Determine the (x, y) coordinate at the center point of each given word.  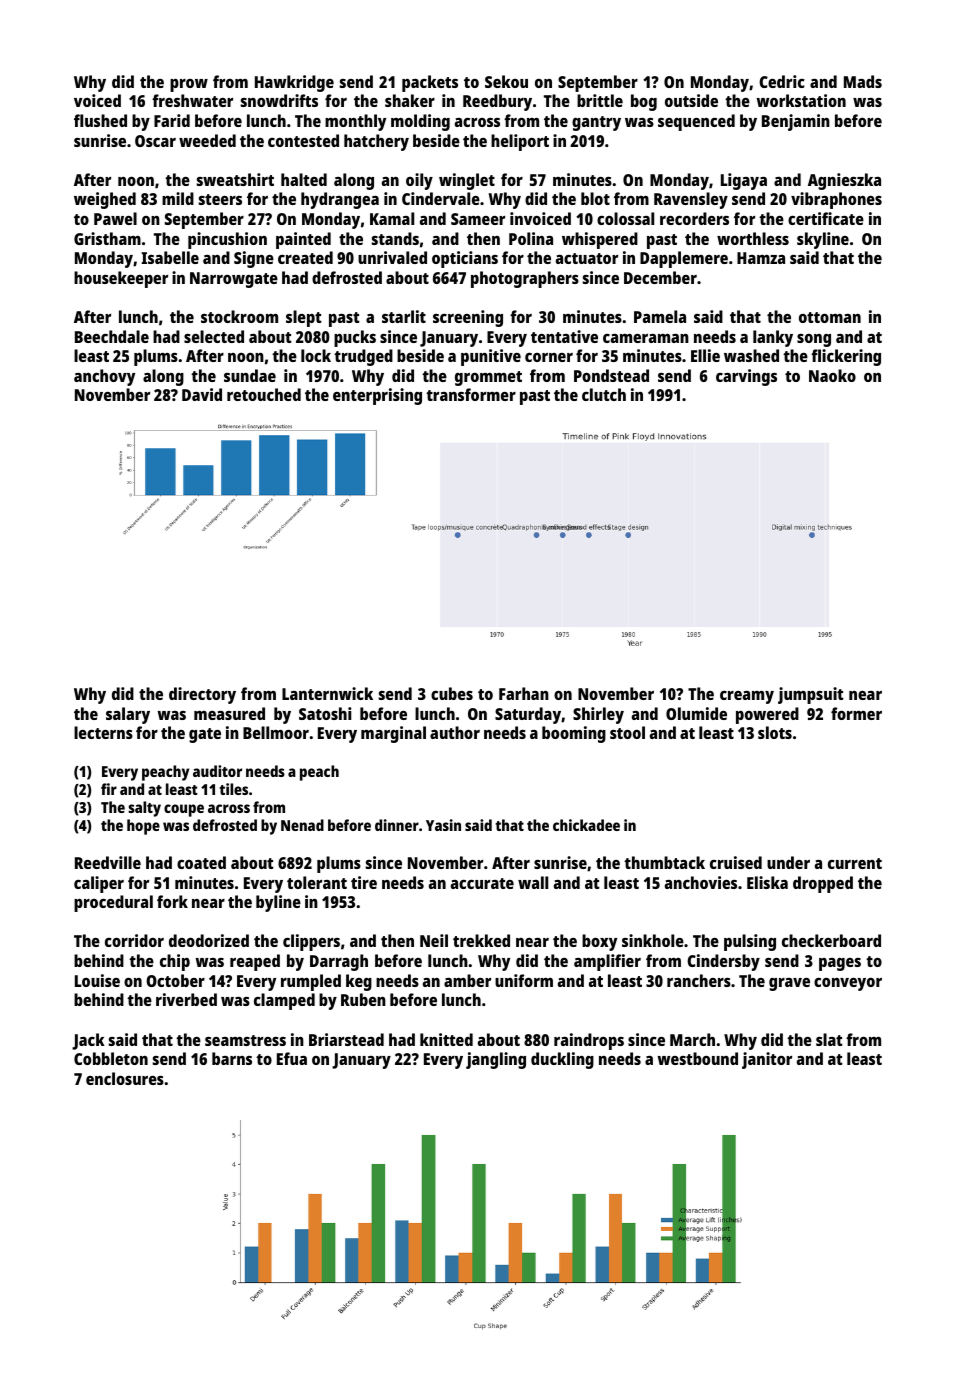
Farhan (524, 693)
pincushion (227, 240)
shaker (410, 100)
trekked (481, 940)
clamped (284, 1001)
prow (189, 85)
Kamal (392, 218)
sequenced (696, 122)
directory (202, 695)
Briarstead (346, 1039)
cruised (736, 862)
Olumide (696, 713)
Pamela (660, 316)
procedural (113, 903)
